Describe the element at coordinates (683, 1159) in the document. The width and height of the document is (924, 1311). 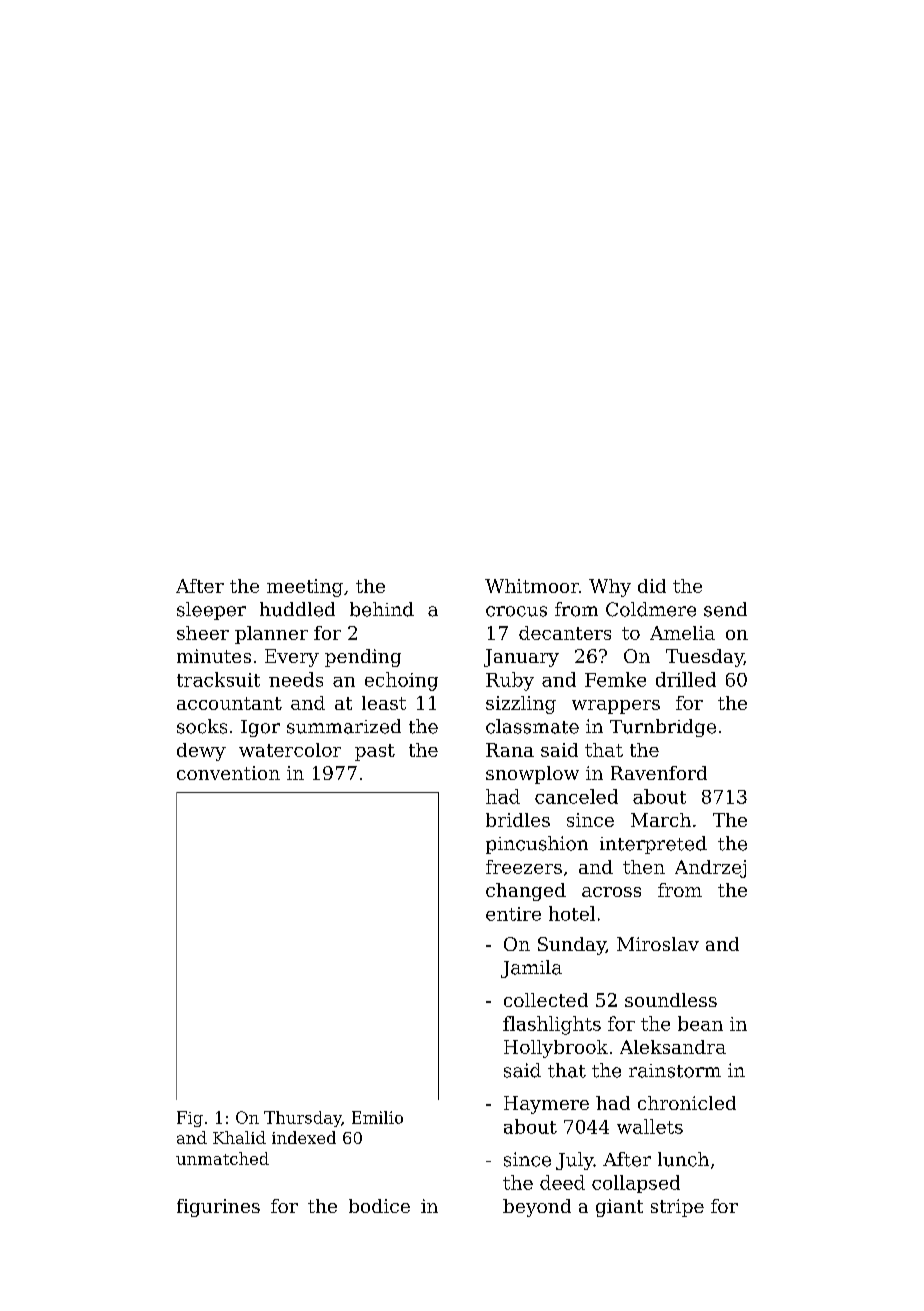
I see `lunch` at that location.
